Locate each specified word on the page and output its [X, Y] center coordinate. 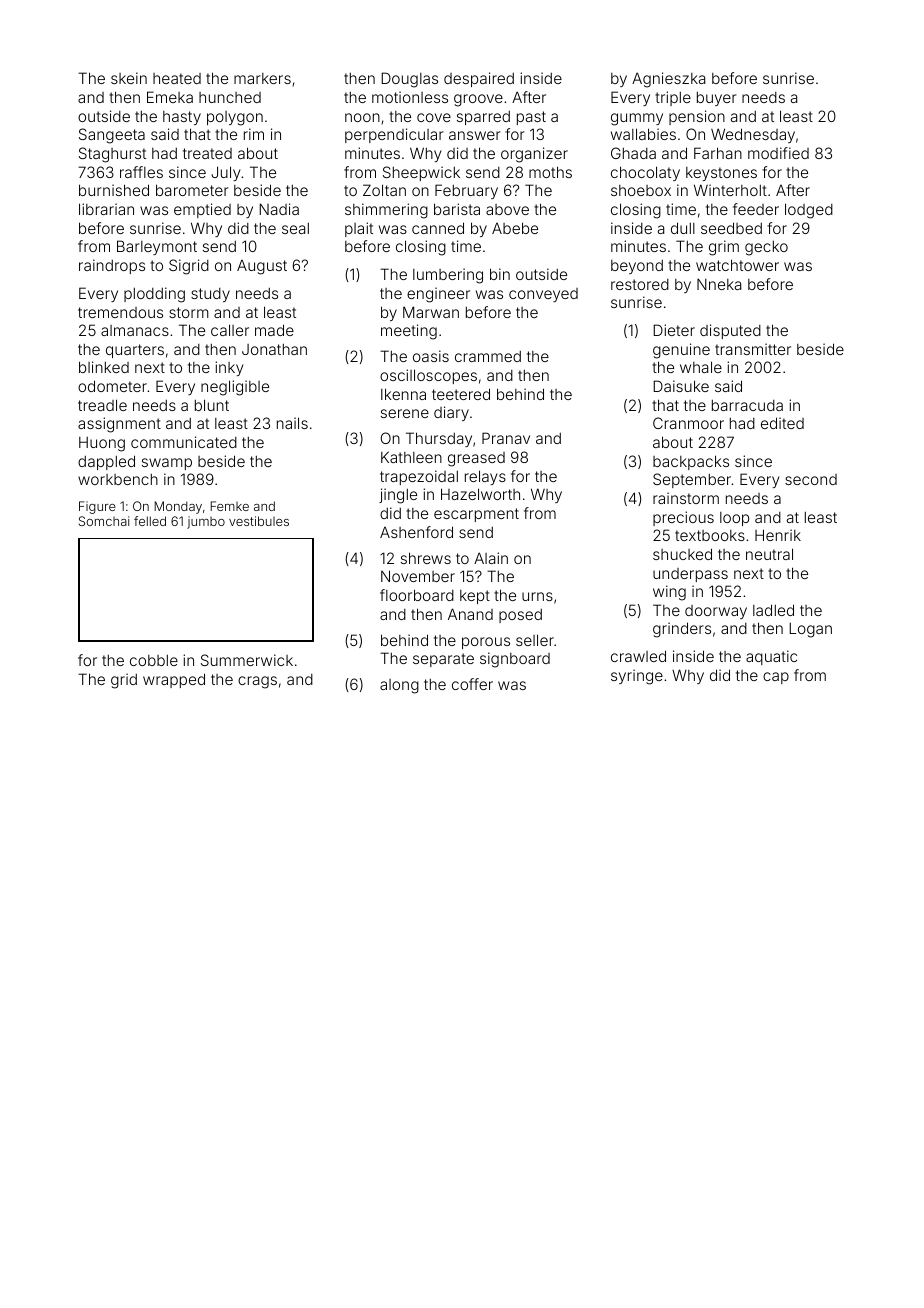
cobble [154, 660]
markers [262, 78]
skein [129, 78]
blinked [104, 367]
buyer [717, 99]
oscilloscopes [428, 376]
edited [782, 423]
